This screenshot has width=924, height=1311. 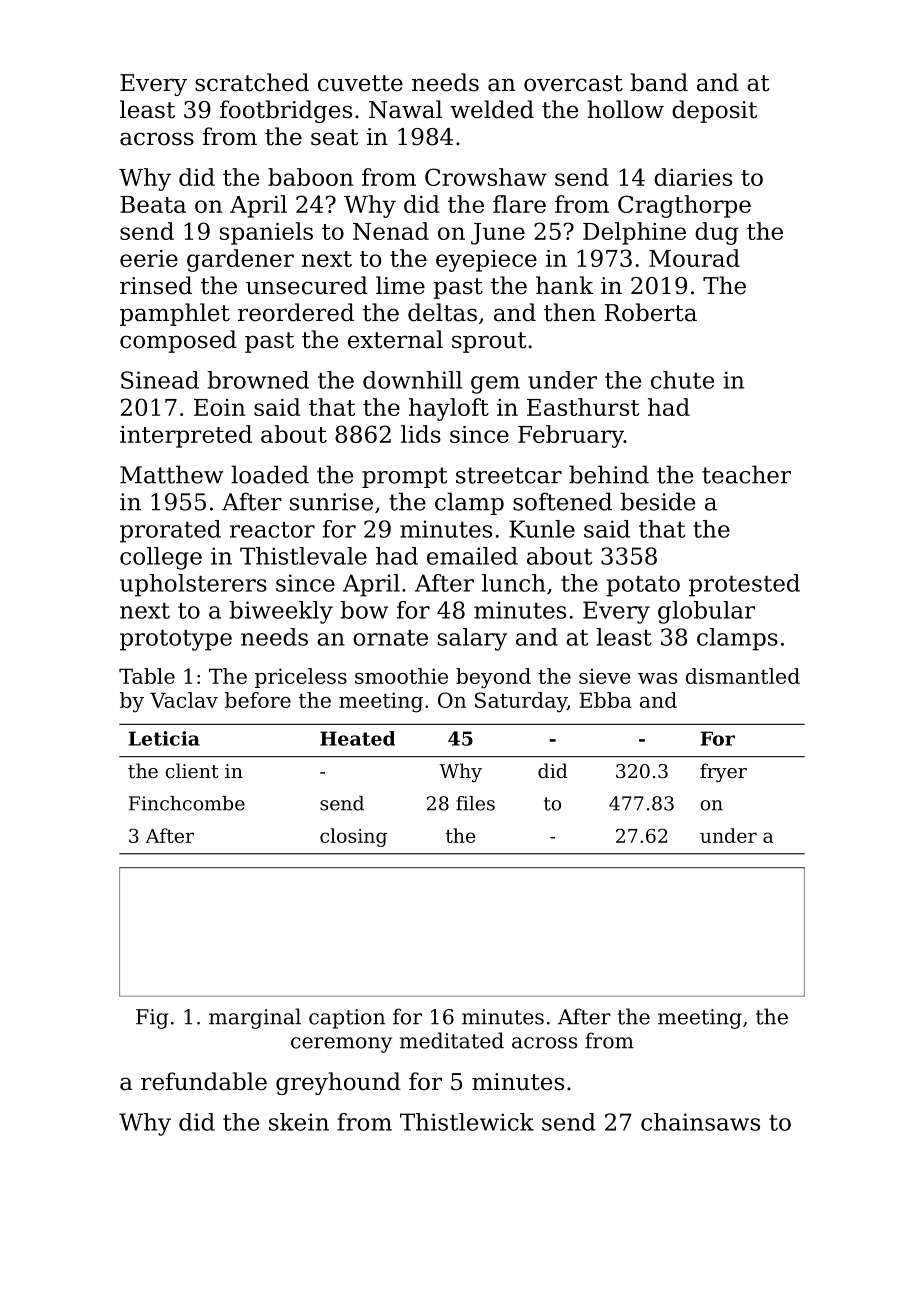 What do you see at coordinates (682, 380) in the screenshot?
I see `chute` at bounding box center [682, 380].
